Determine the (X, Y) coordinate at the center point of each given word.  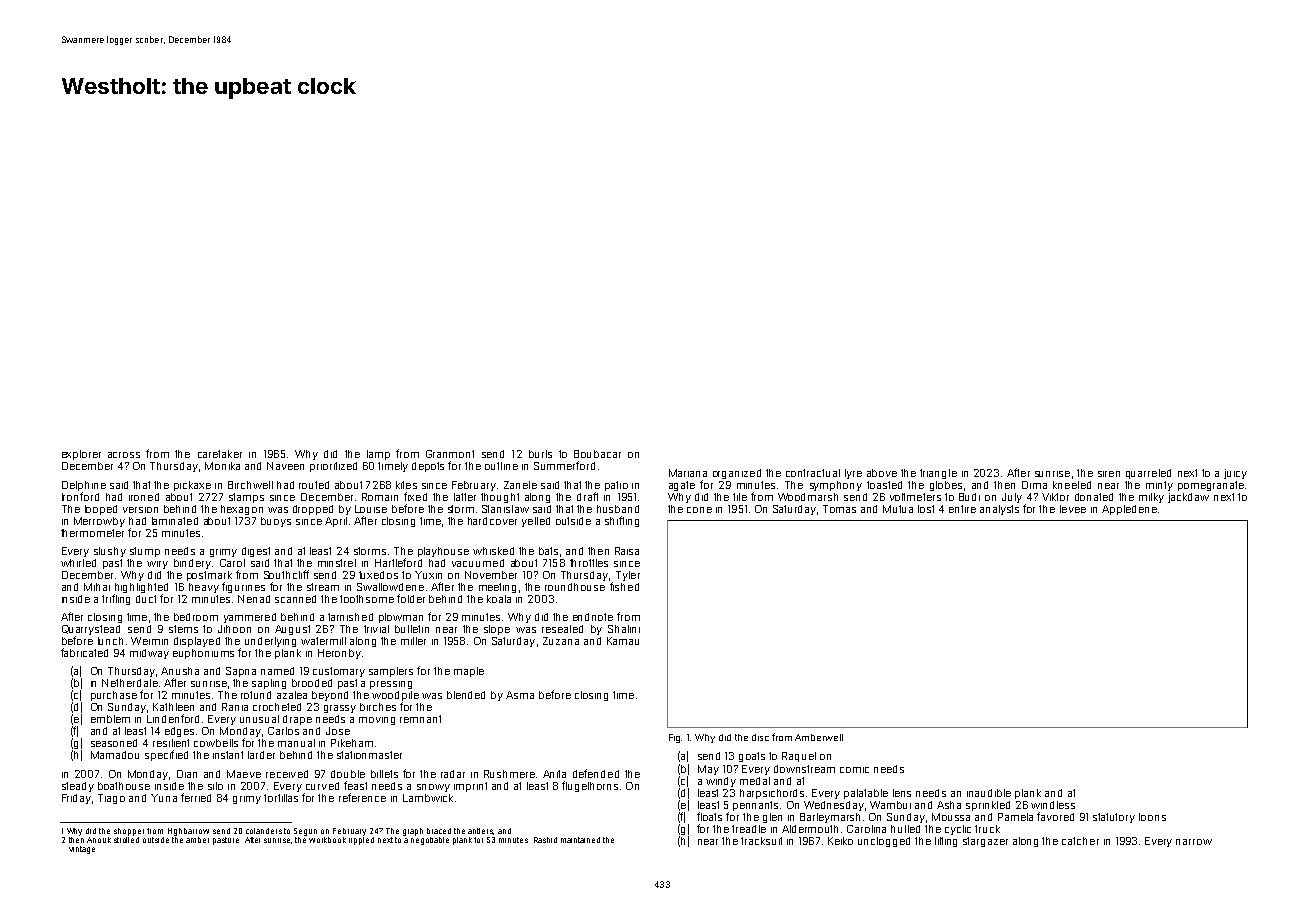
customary (339, 672)
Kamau (623, 641)
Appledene (1129, 510)
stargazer (985, 842)
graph (413, 832)
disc (760, 737)
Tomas (839, 509)
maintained (580, 840)
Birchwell (250, 485)
